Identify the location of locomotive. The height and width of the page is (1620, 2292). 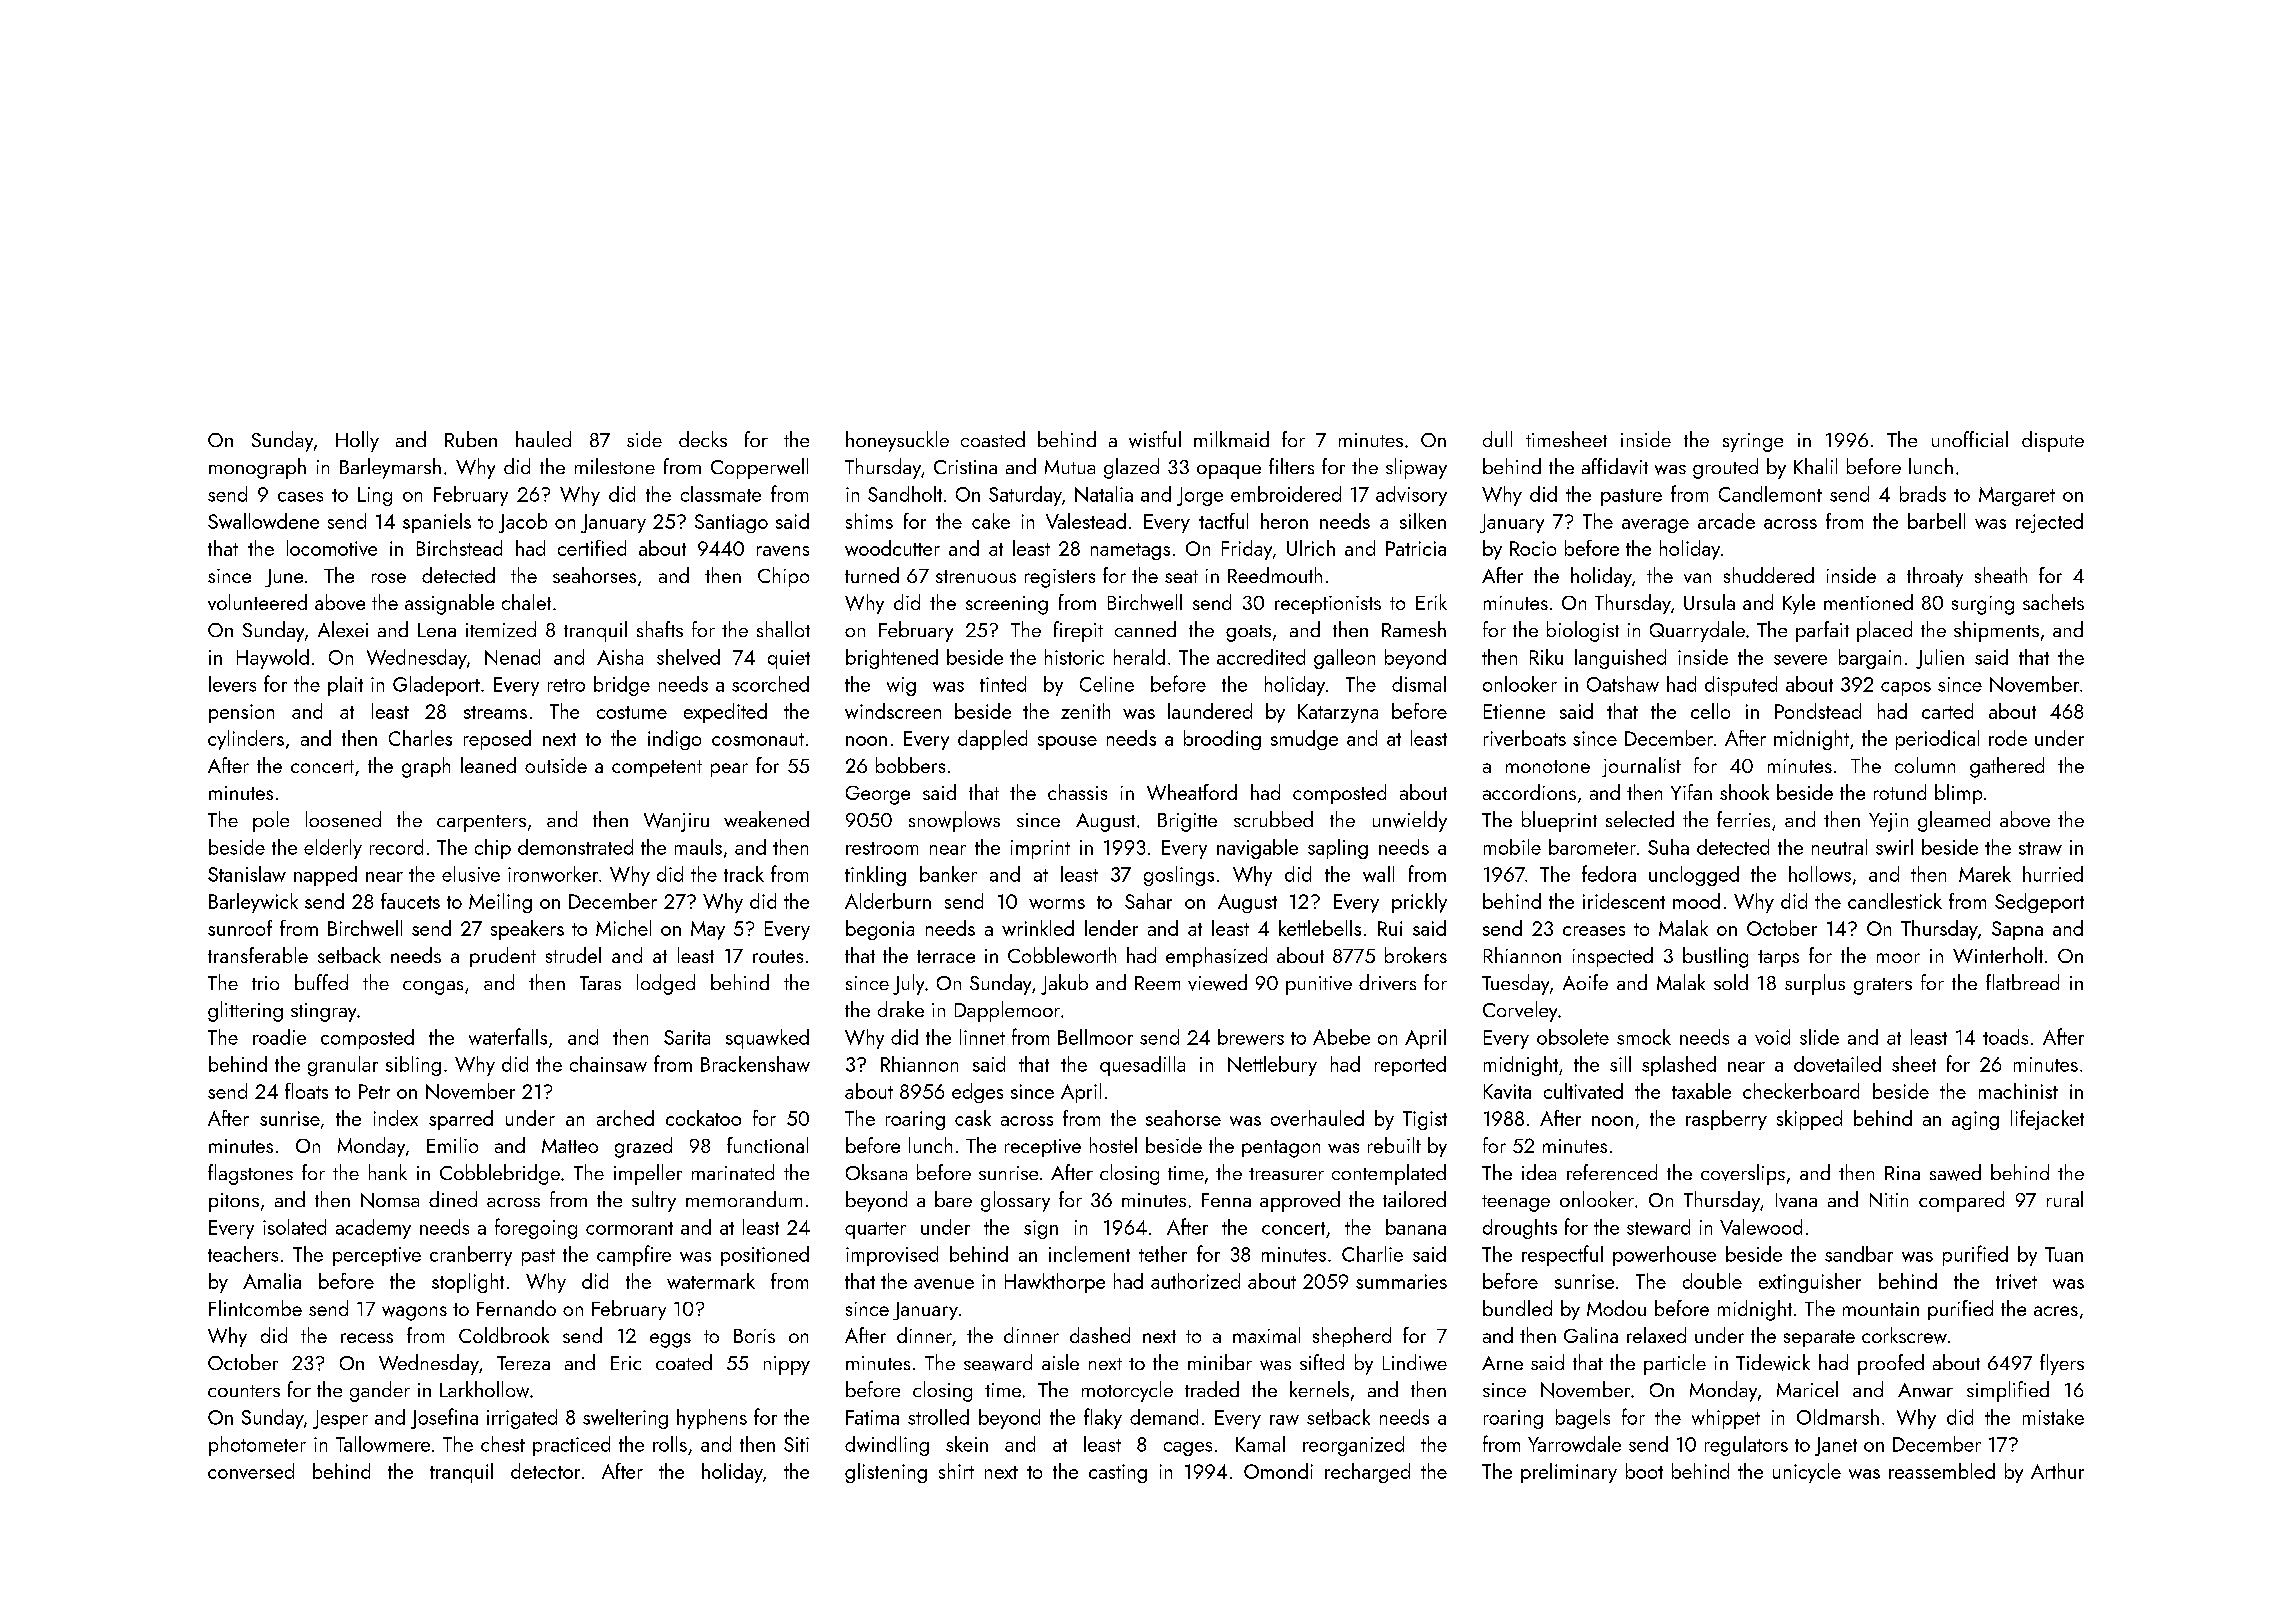
(332, 548).
